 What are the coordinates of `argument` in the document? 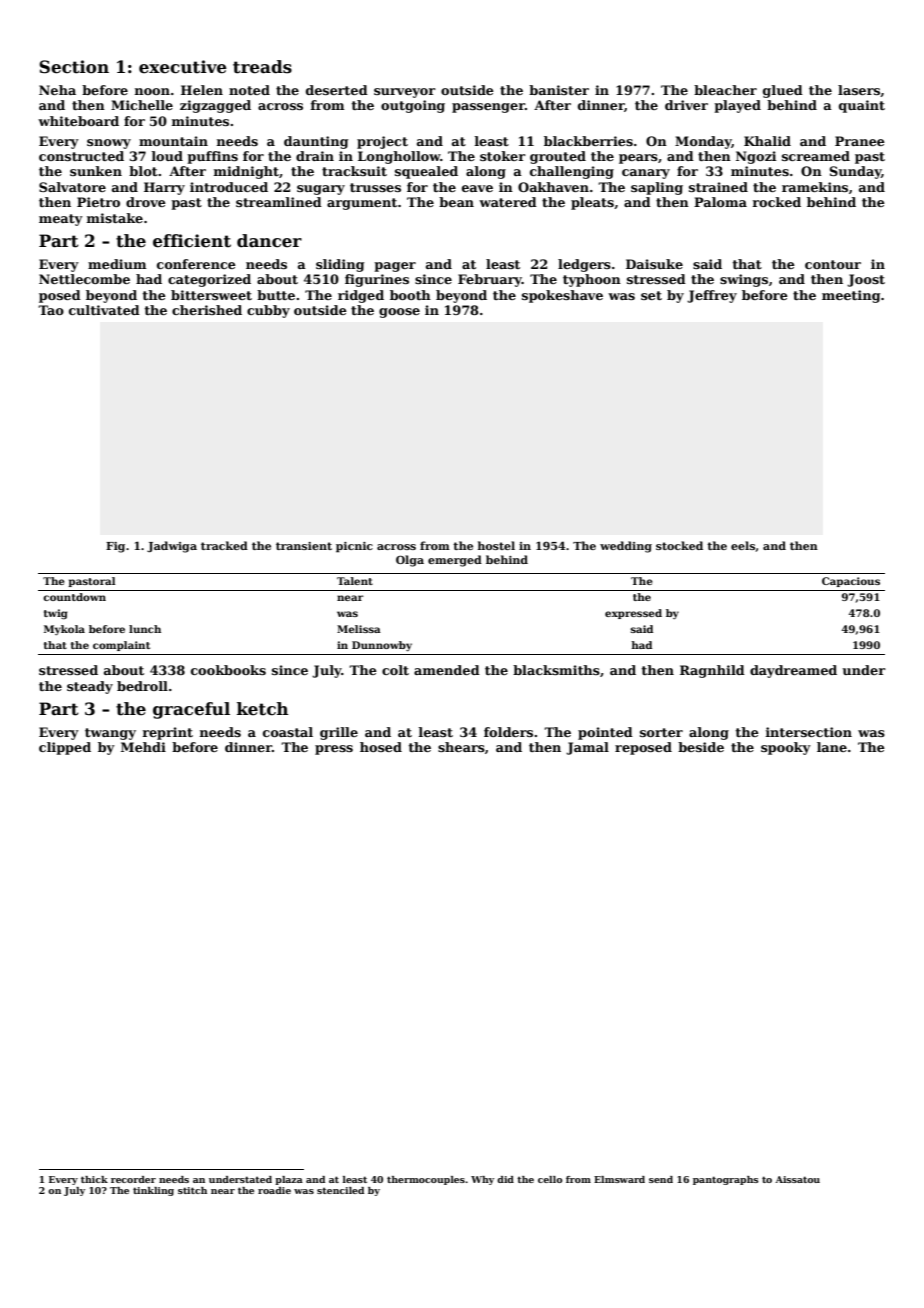 It's located at (362, 204).
